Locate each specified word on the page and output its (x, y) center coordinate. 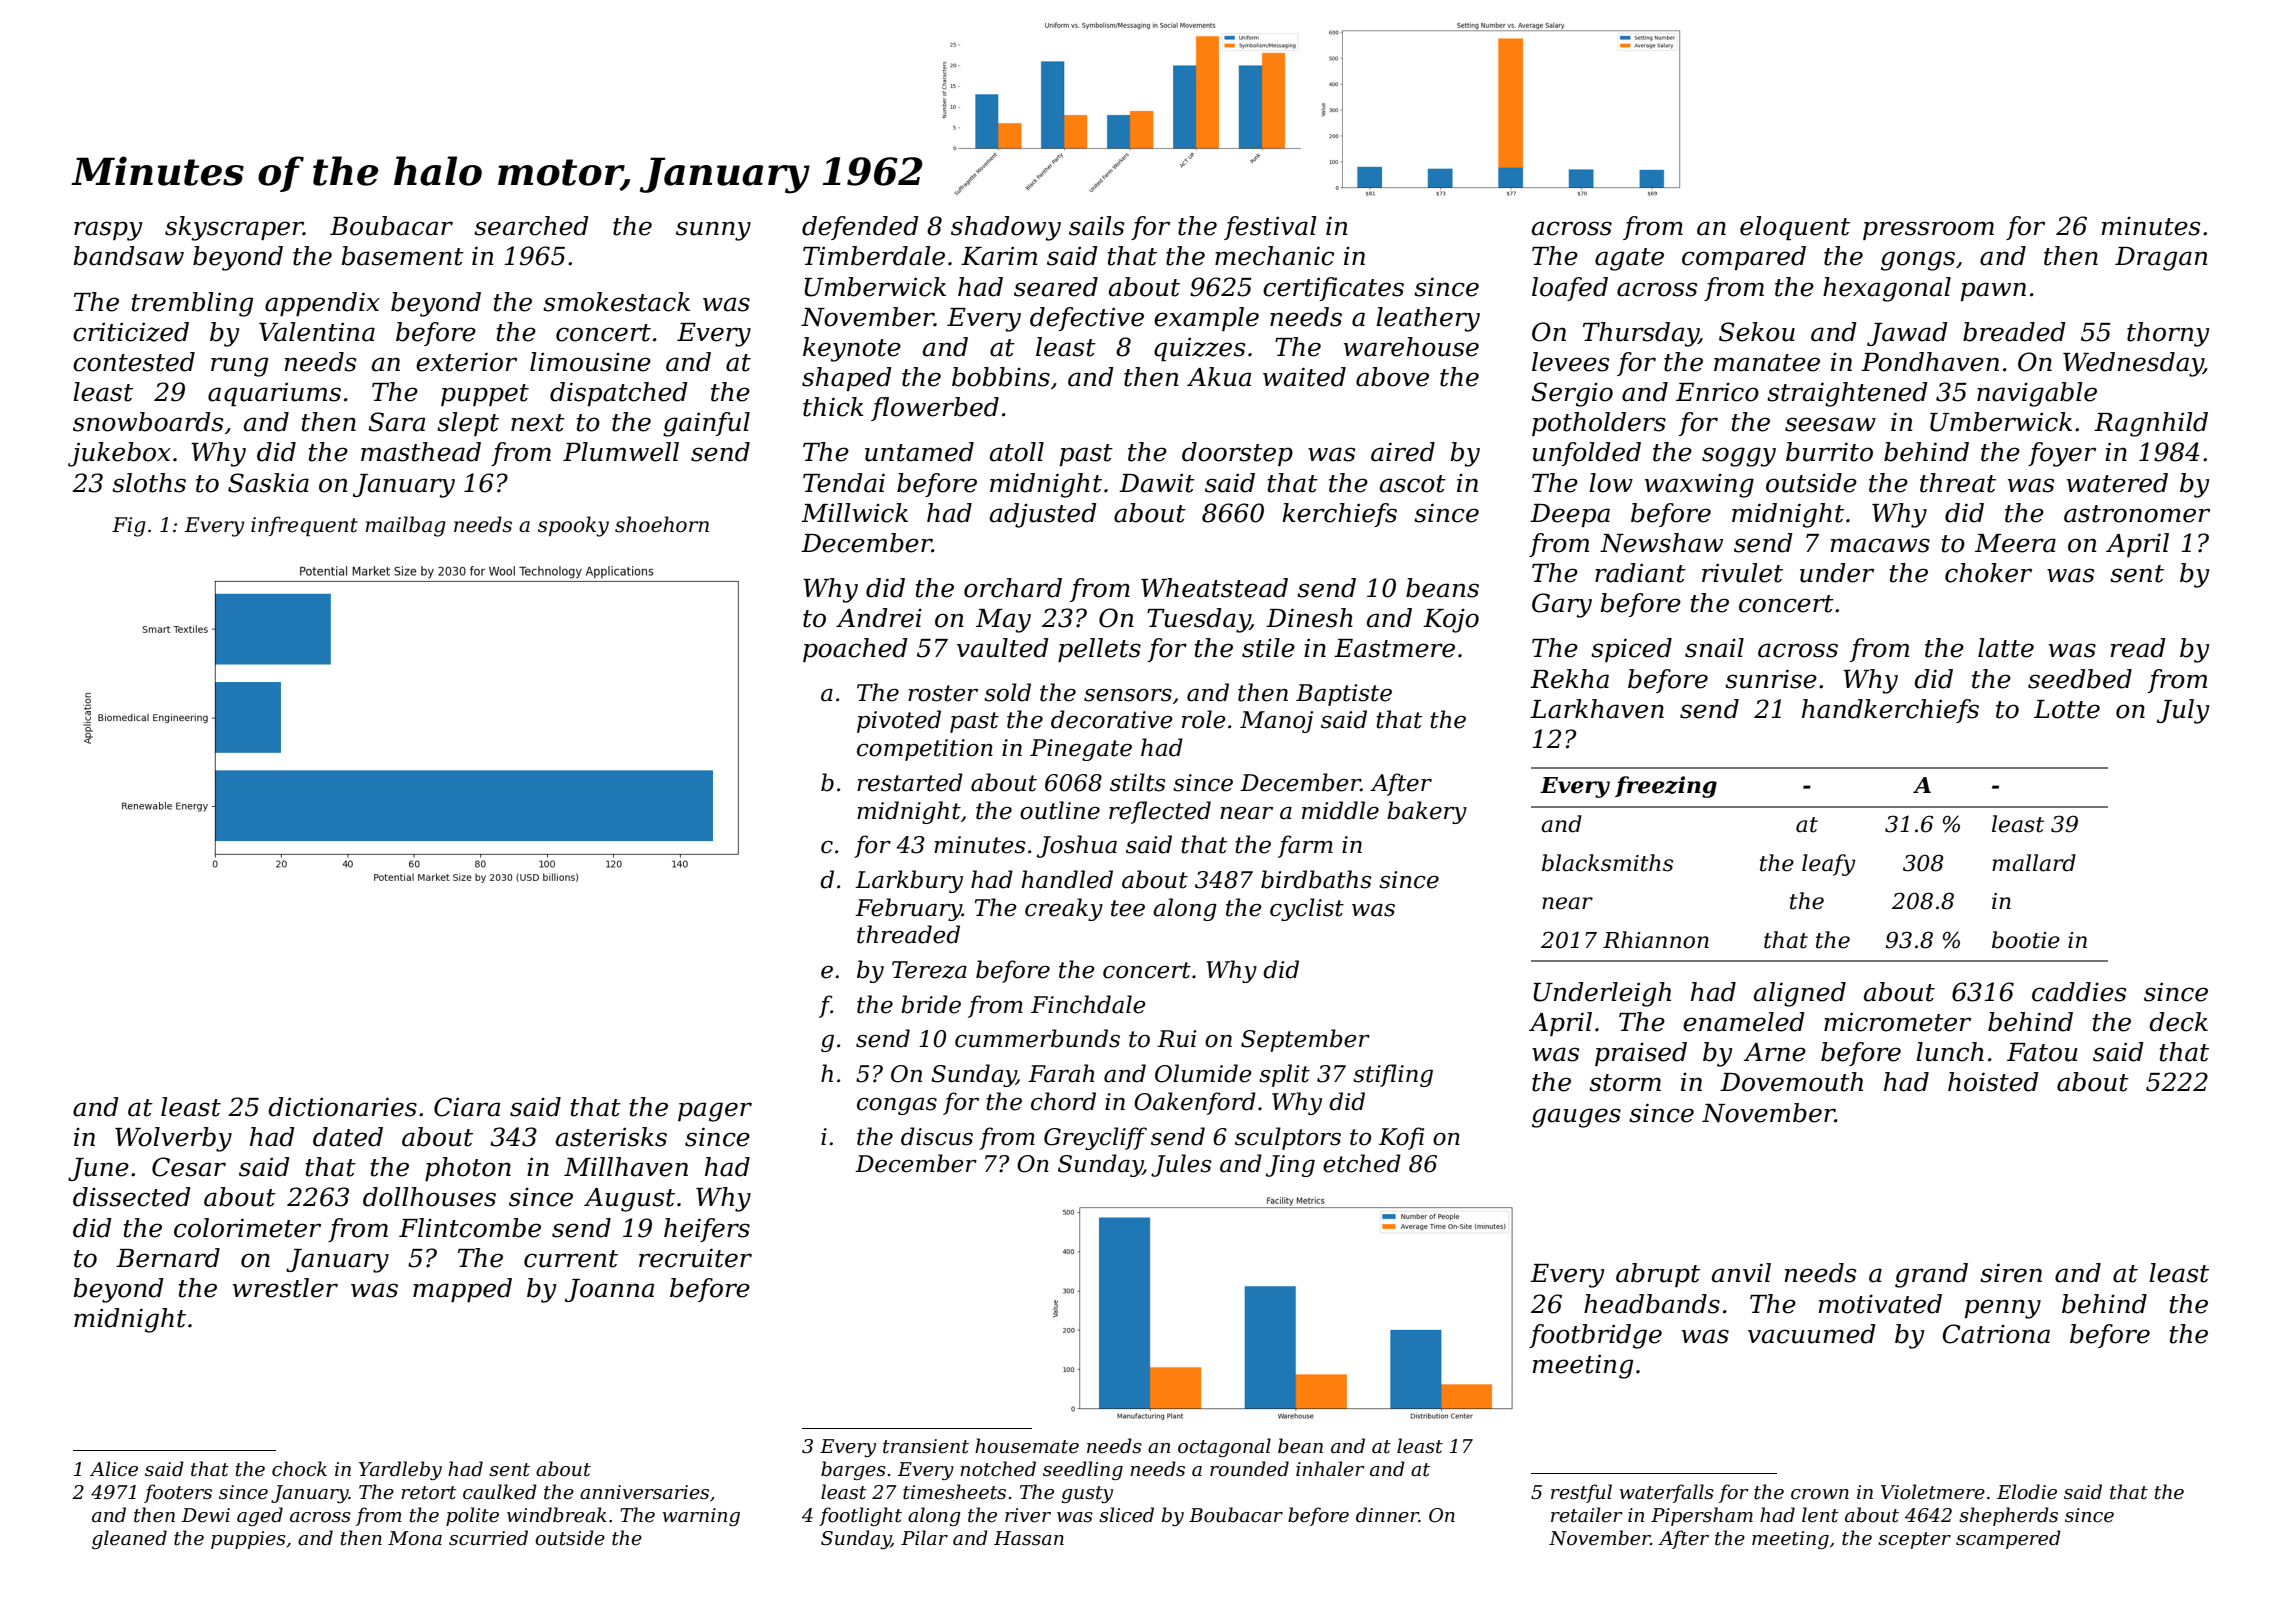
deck (2178, 1022)
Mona (415, 1538)
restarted (910, 782)
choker (1988, 573)
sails (1096, 226)
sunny (713, 231)
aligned (1800, 994)
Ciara (467, 1107)
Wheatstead (1214, 588)
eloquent (1795, 228)
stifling (1393, 1075)
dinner (1387, 1515)
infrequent (304, 526)
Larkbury (909, 881)
